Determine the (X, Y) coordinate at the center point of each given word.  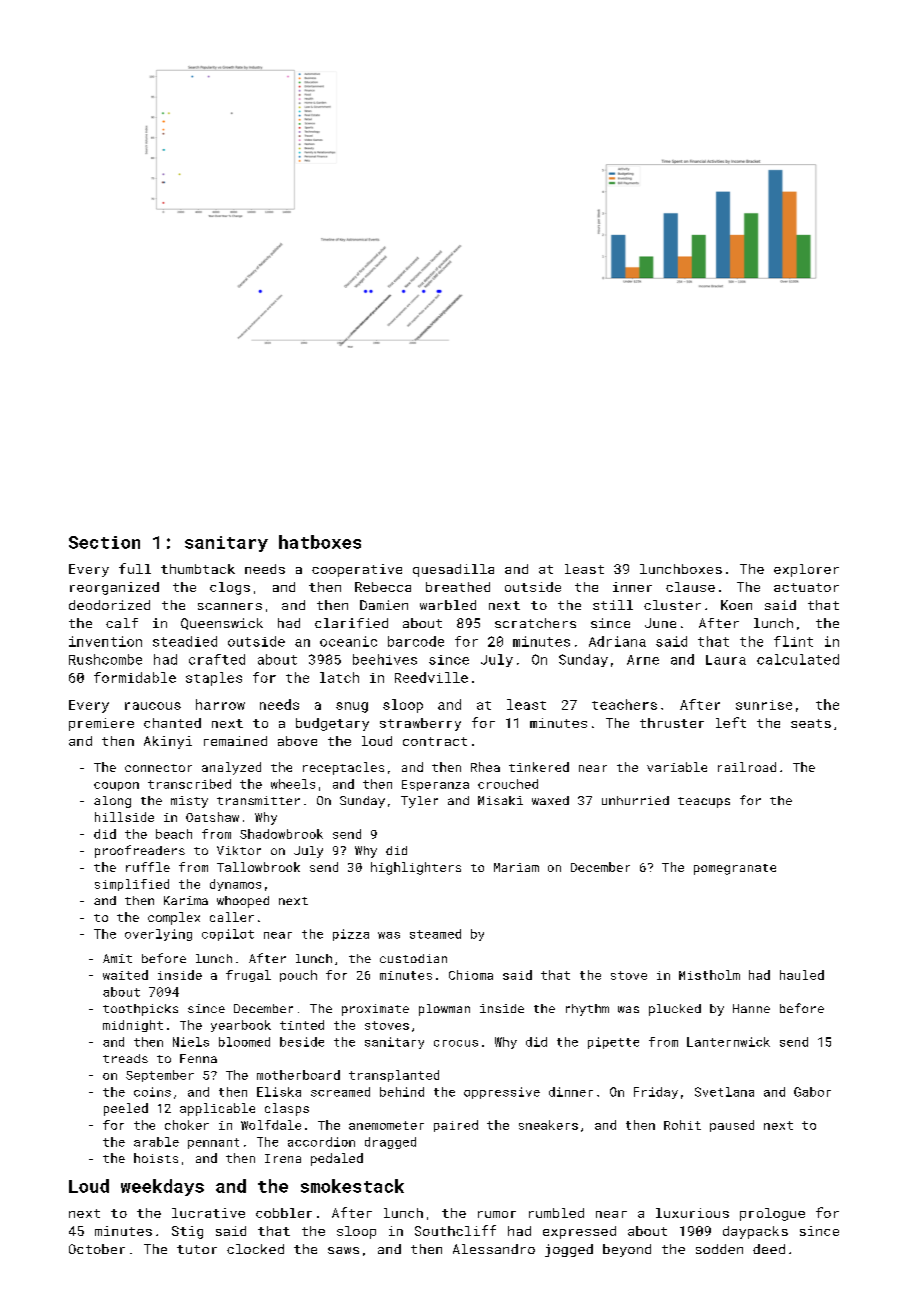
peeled (126, 1109)
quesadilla (453, 570)
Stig (187, 1232)
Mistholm (709, 975)
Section (104, 542)
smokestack (352, 1186)
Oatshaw (212, 817)
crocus (456, 1043)
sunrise (764, 705)
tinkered (539, 767)
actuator (806, 587)
